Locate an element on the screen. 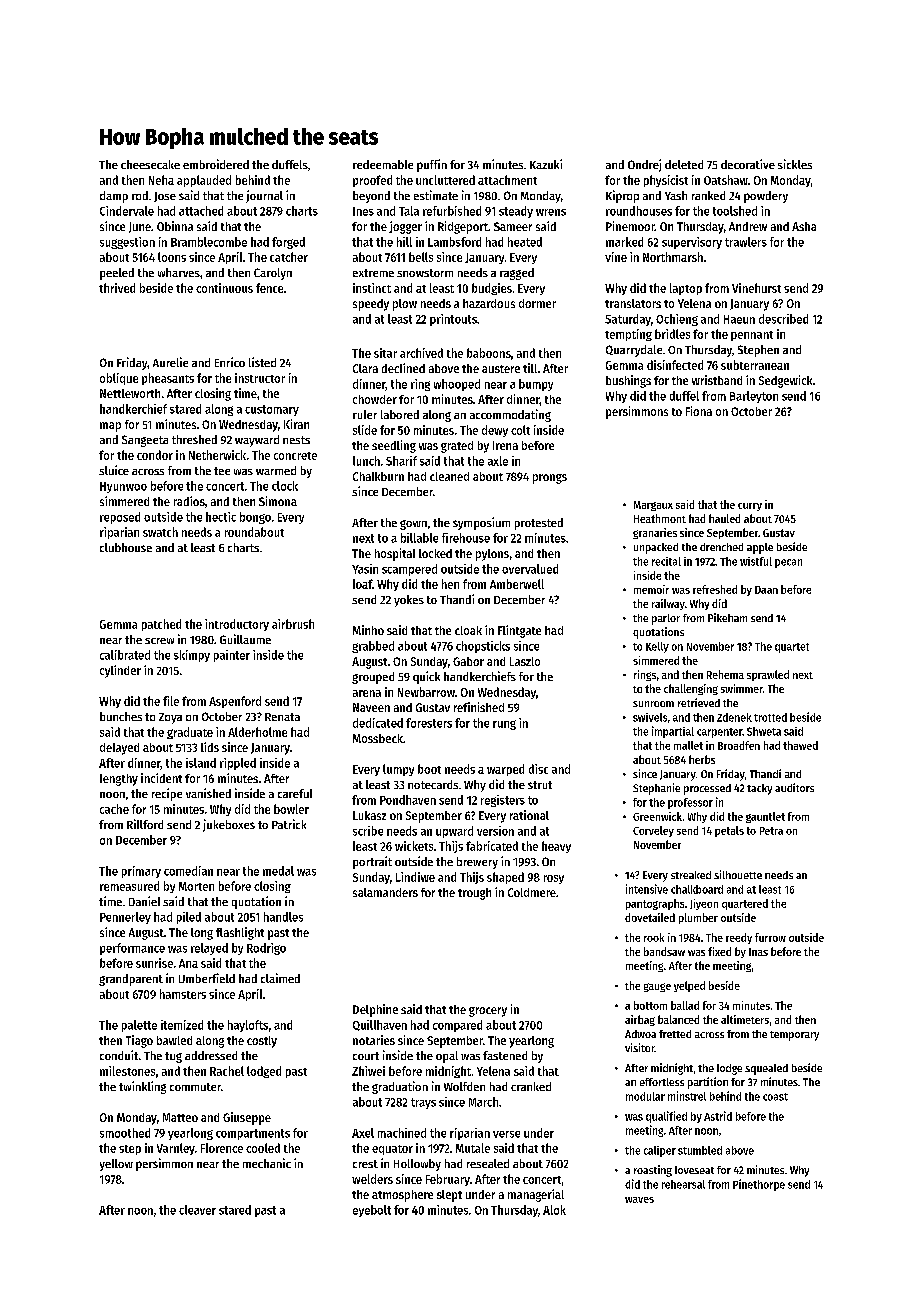 The width and height of the screenshot is (924, 1308). calibrated is located at coordinates (125, 655).
